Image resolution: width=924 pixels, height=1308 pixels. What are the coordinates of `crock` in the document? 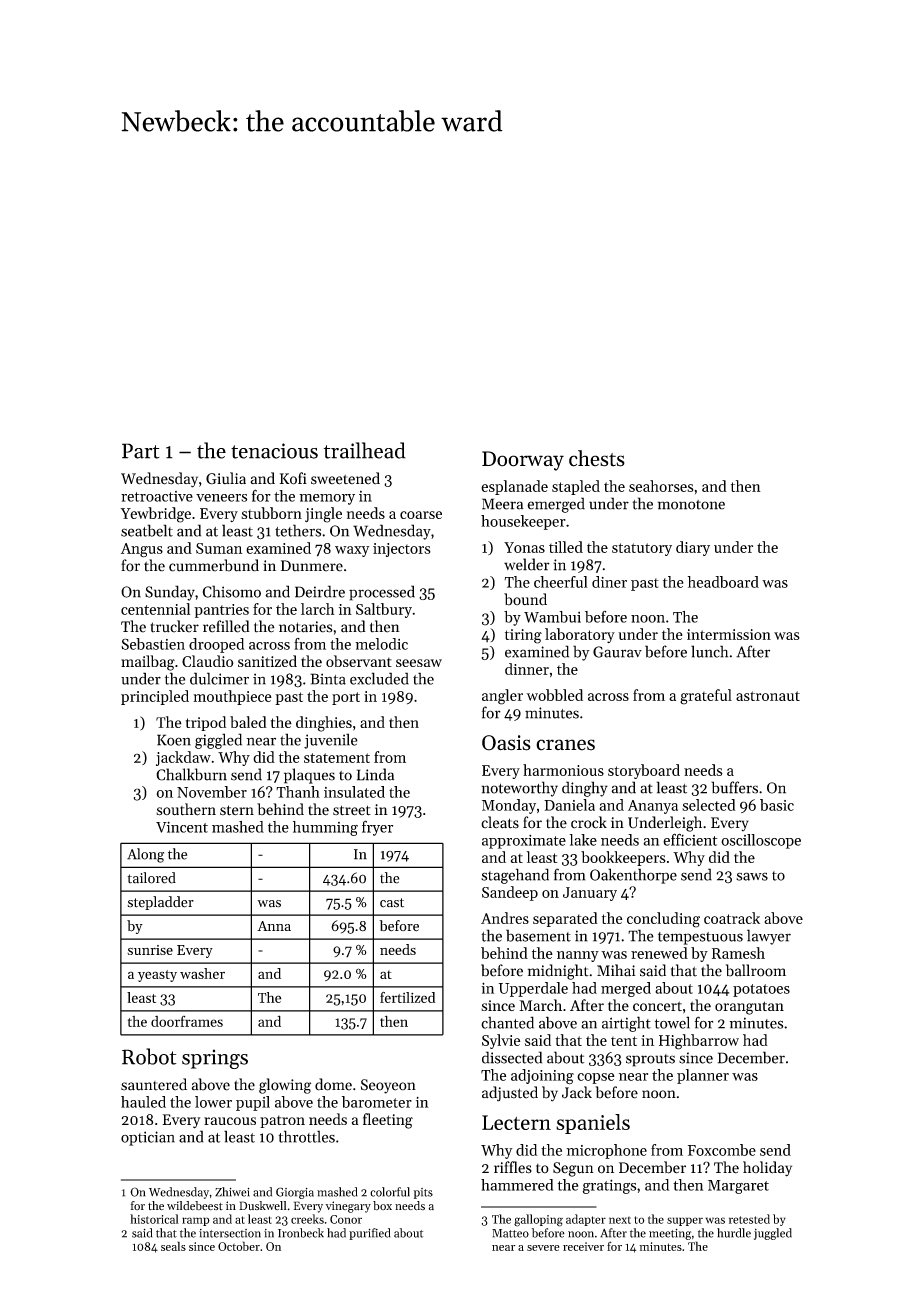 It's located at (589, 822).
